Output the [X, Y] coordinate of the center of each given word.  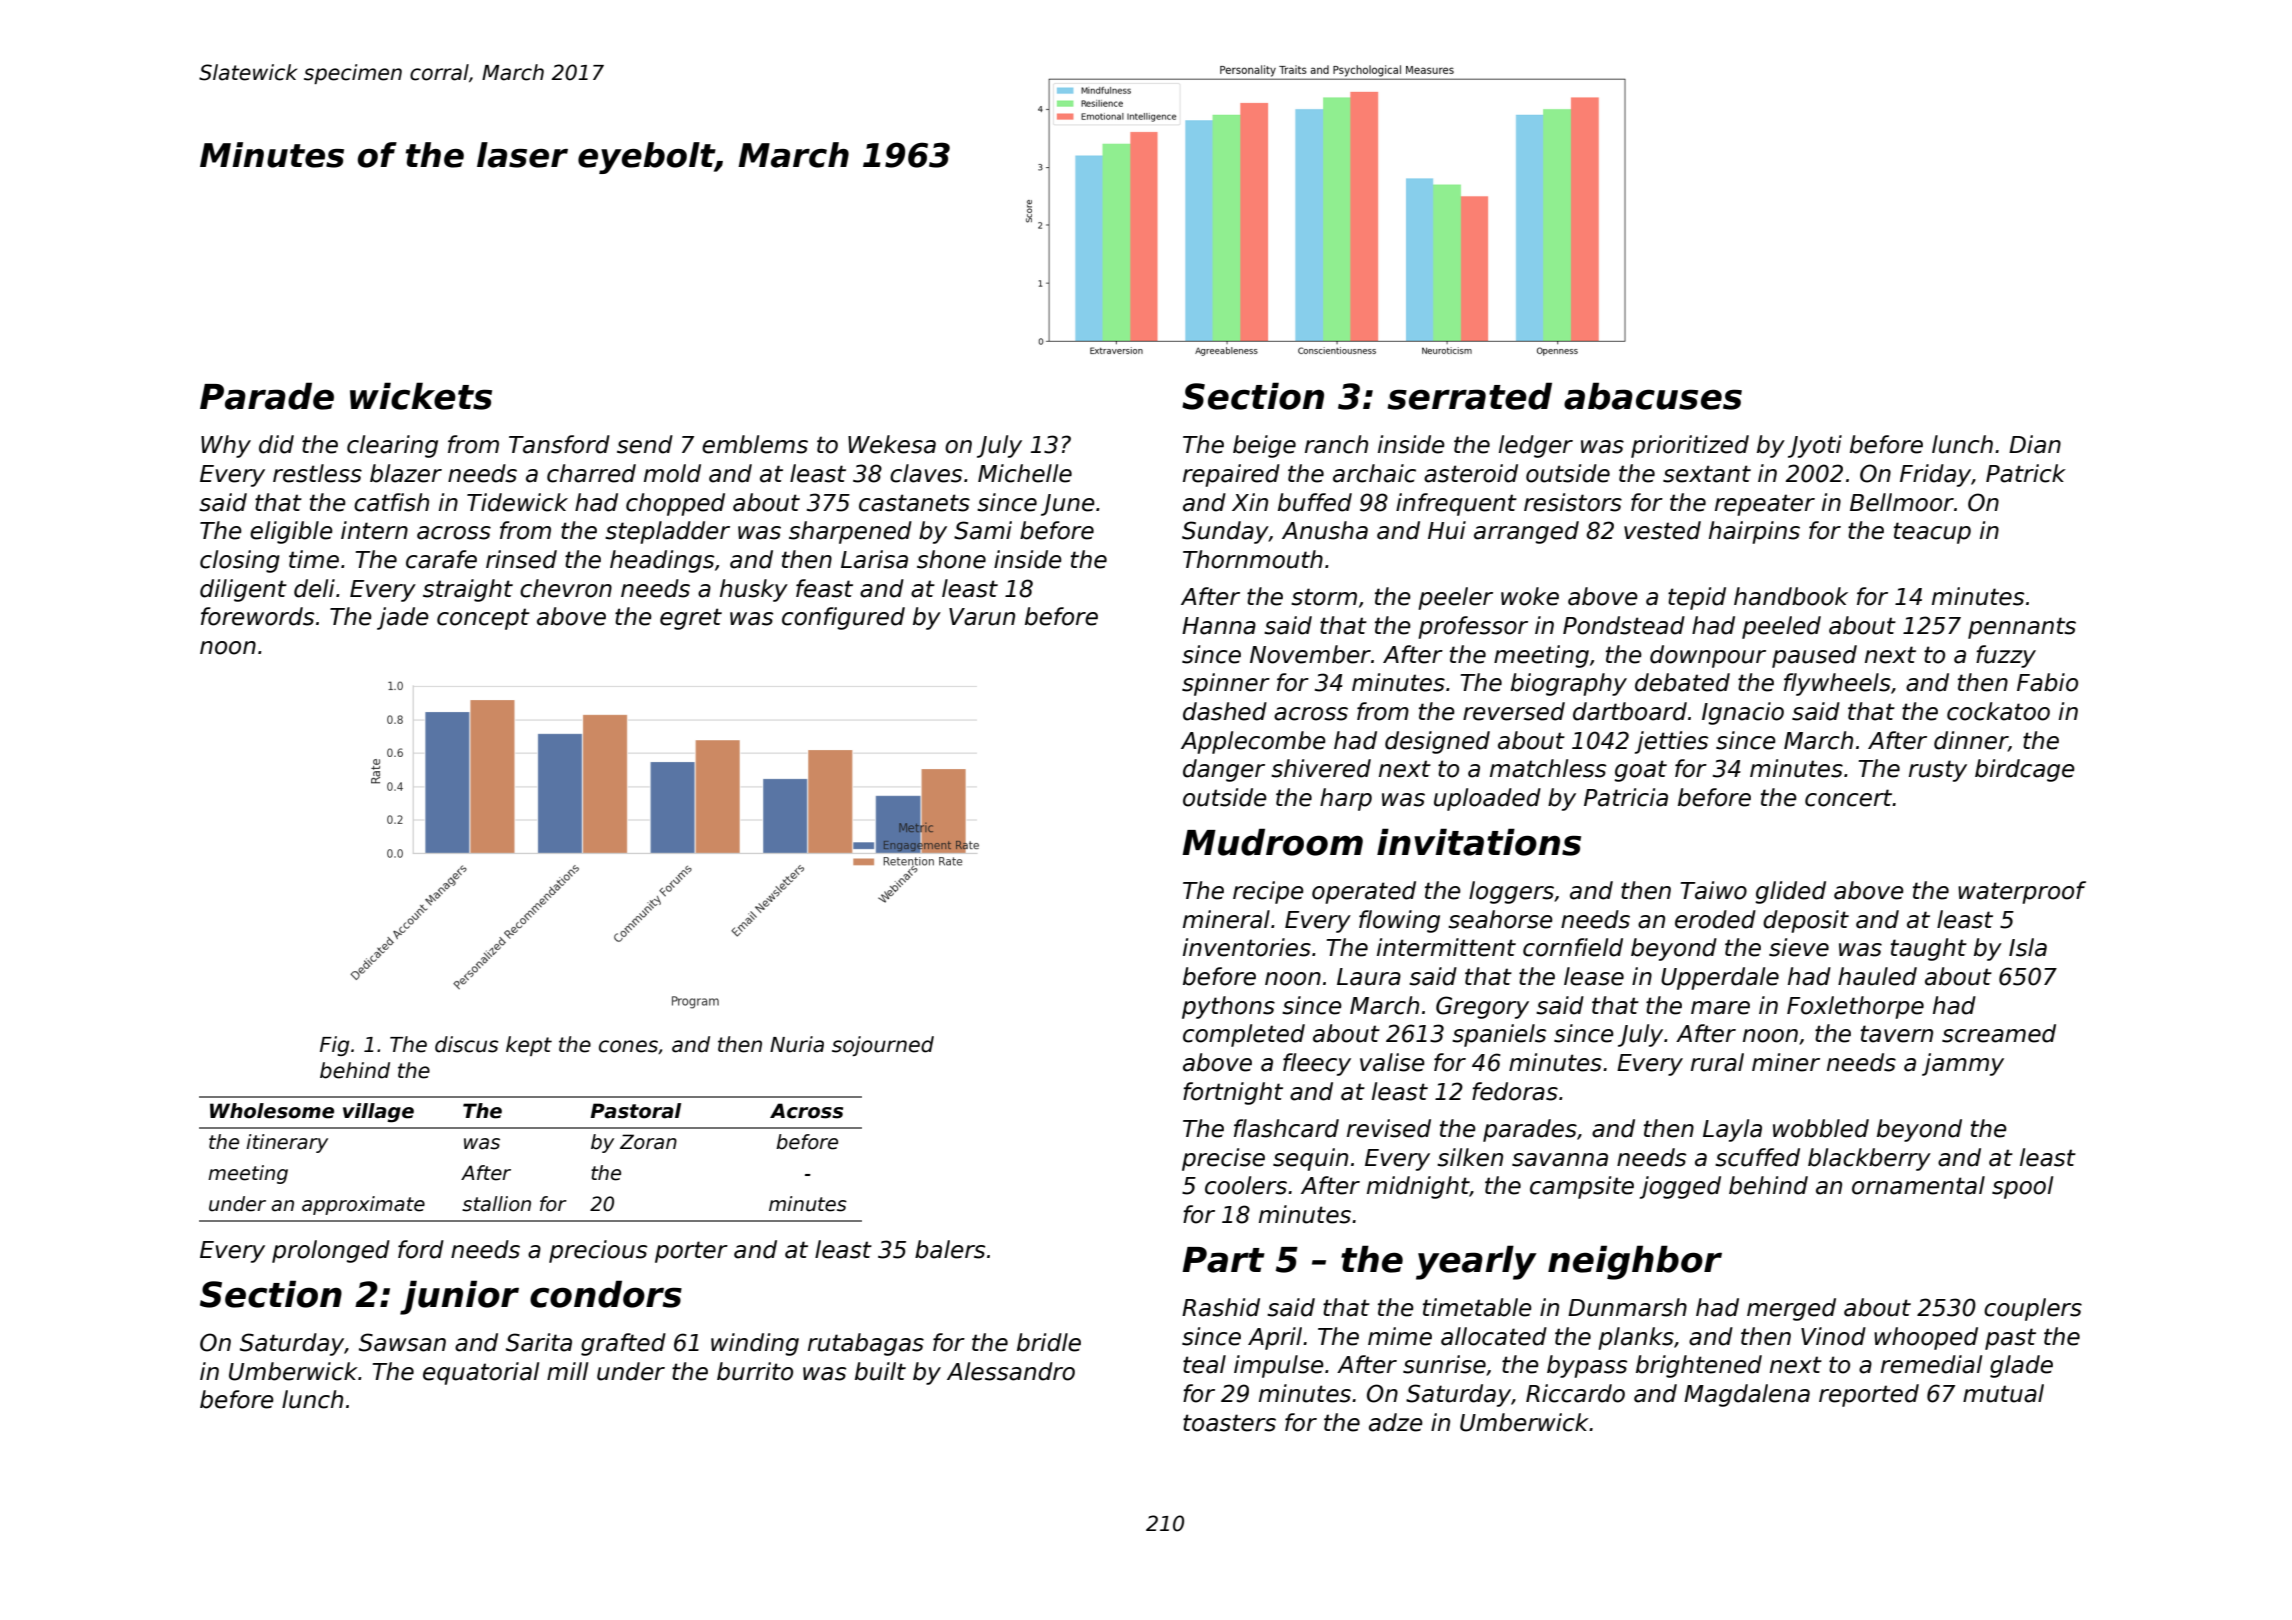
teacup [1932, 533]
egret [691, 619]
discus [466, 1044]
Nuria [797, 1044]
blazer [406, 473]
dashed [1225, 711]
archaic [1374, 473]
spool [2022, 1187]
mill [567, 1371]
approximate [363, 1205]
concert [1849, 798]
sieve [1799, 947]
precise [1223, 1159]
